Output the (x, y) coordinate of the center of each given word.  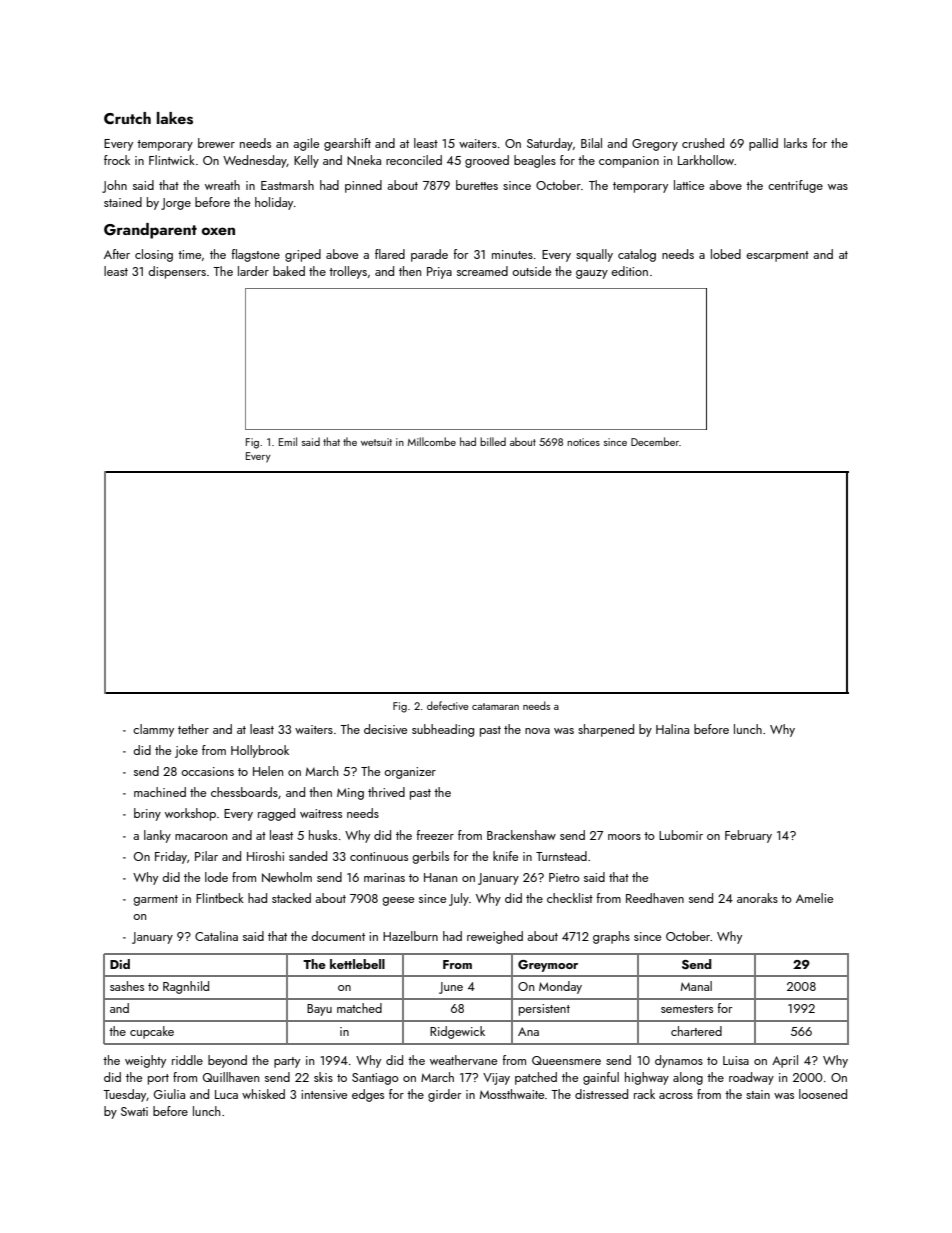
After (117, 254)
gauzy (592, 274)
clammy (153, 730)
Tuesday (124, 1095)
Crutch (127, 118)
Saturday (550, 144)
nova (537, 731)
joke (186, 751)
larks (795, 143)
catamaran (495, 706)
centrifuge (795, 186)
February (748, 836)
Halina (672, 729)
